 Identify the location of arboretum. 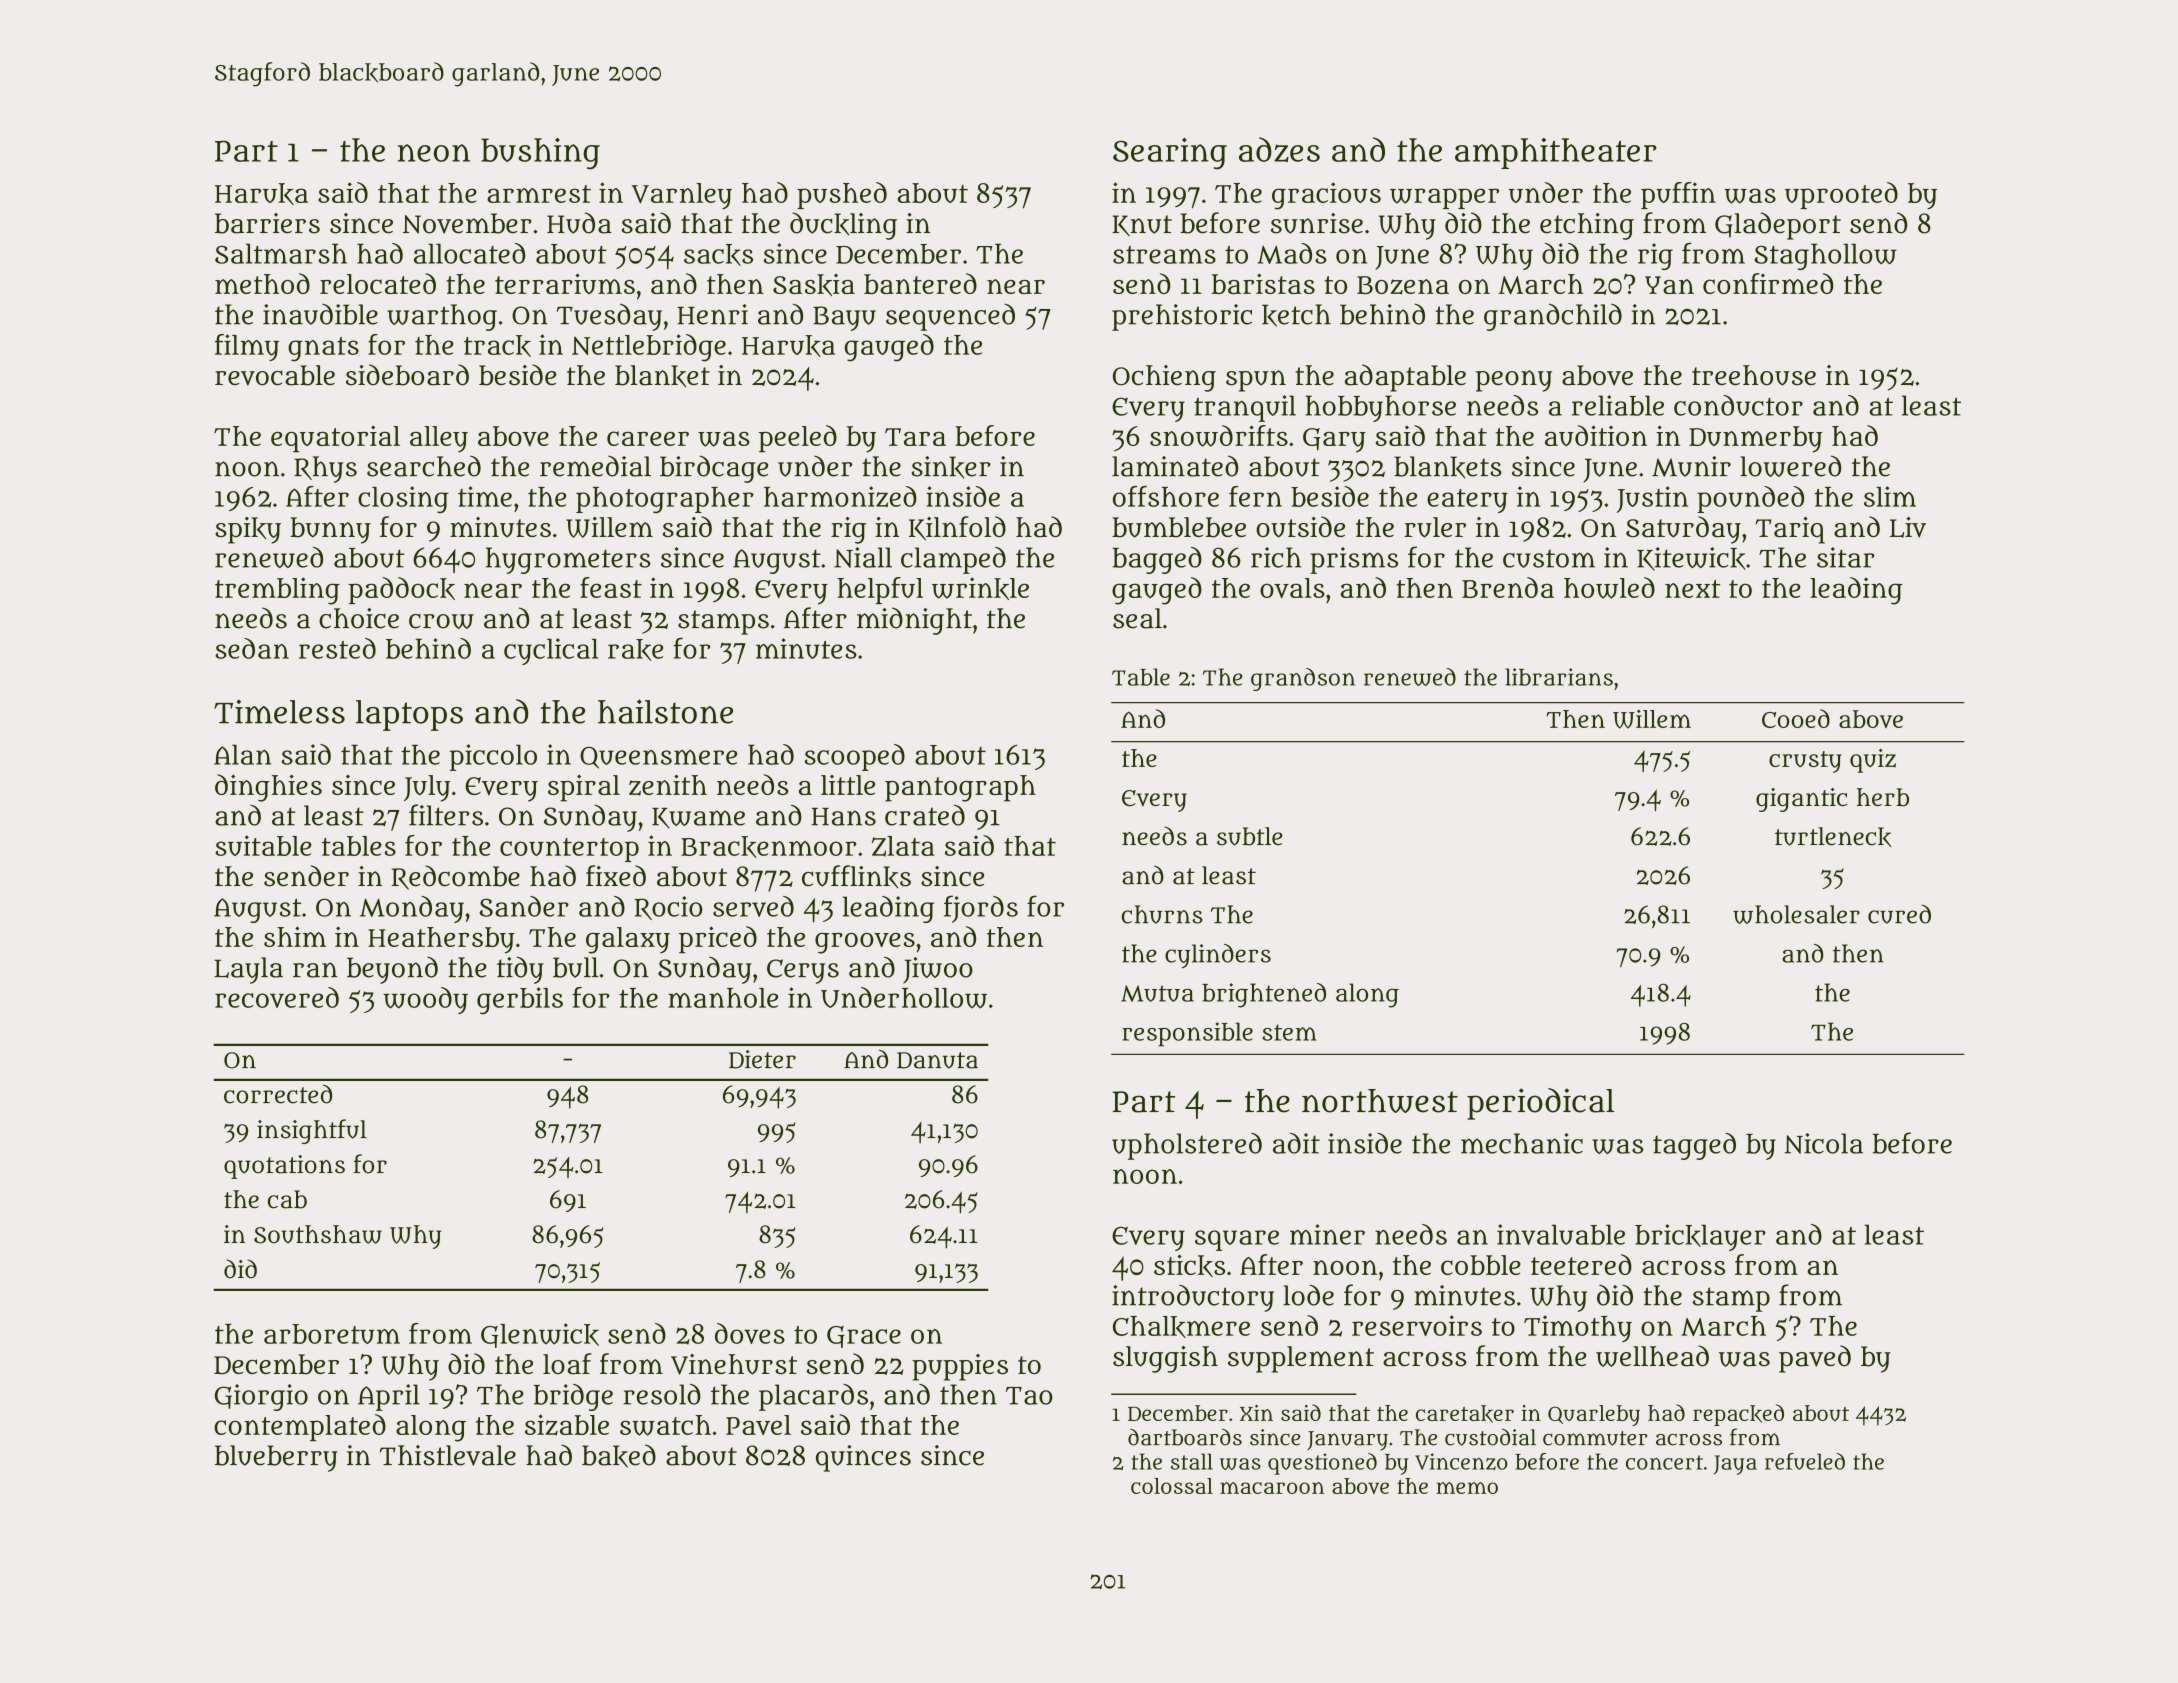
(332, 1334).
